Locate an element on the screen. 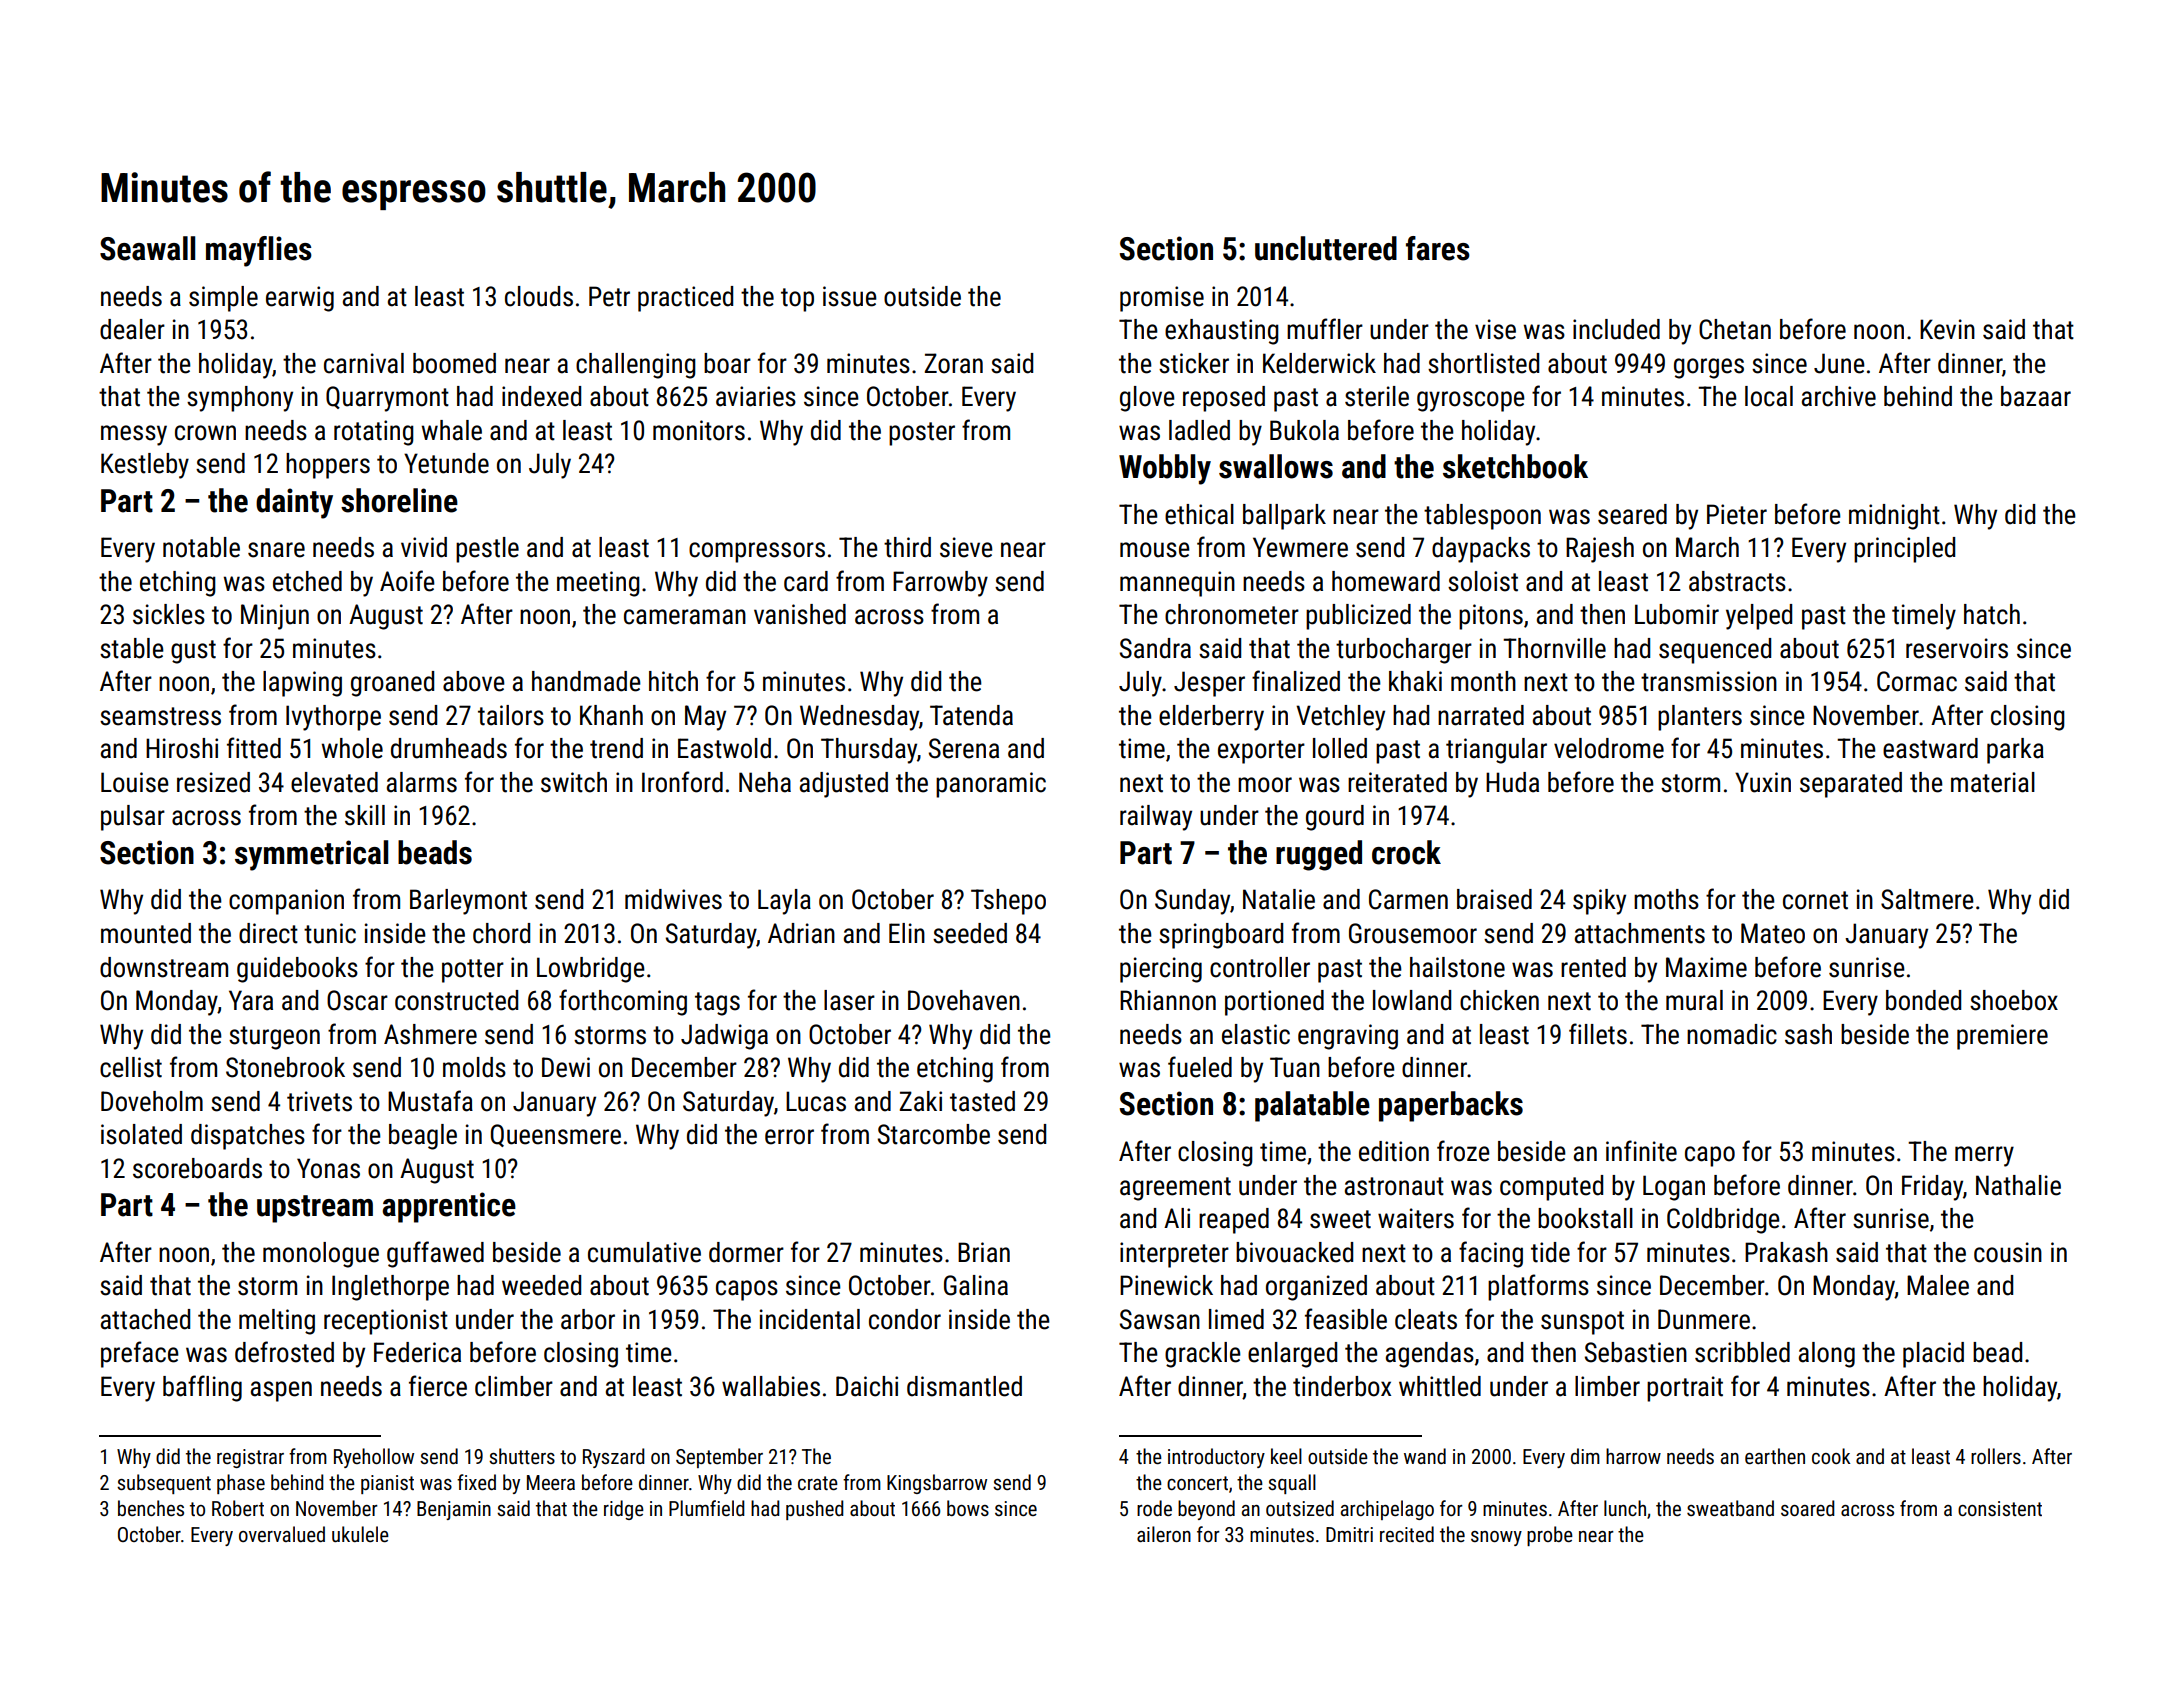 The height and width of the screenshot is (1683, 2178). carnival is located at coordinates (364, 363).
